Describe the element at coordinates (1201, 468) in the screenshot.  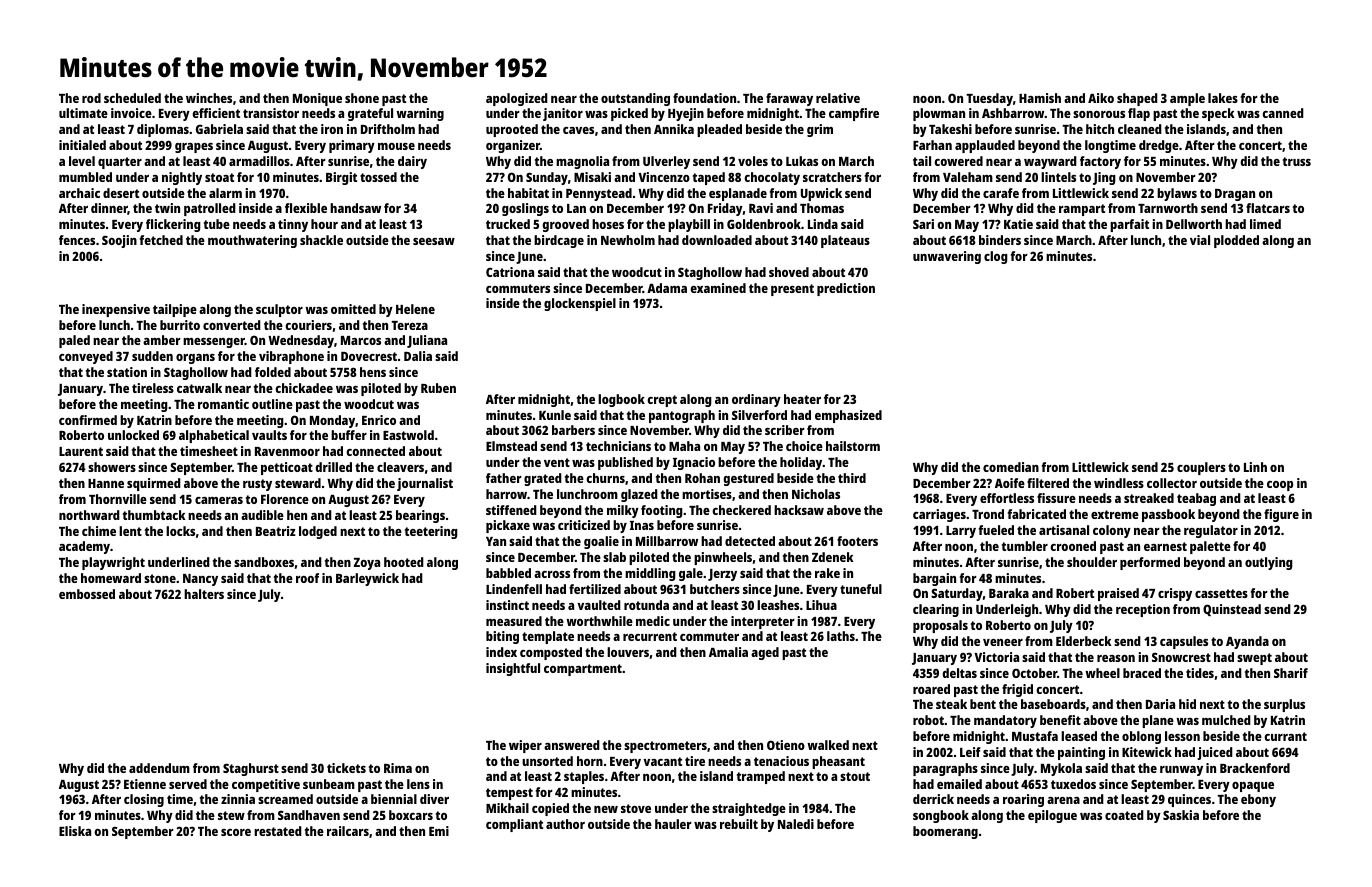
I see `couplers` at that location.
